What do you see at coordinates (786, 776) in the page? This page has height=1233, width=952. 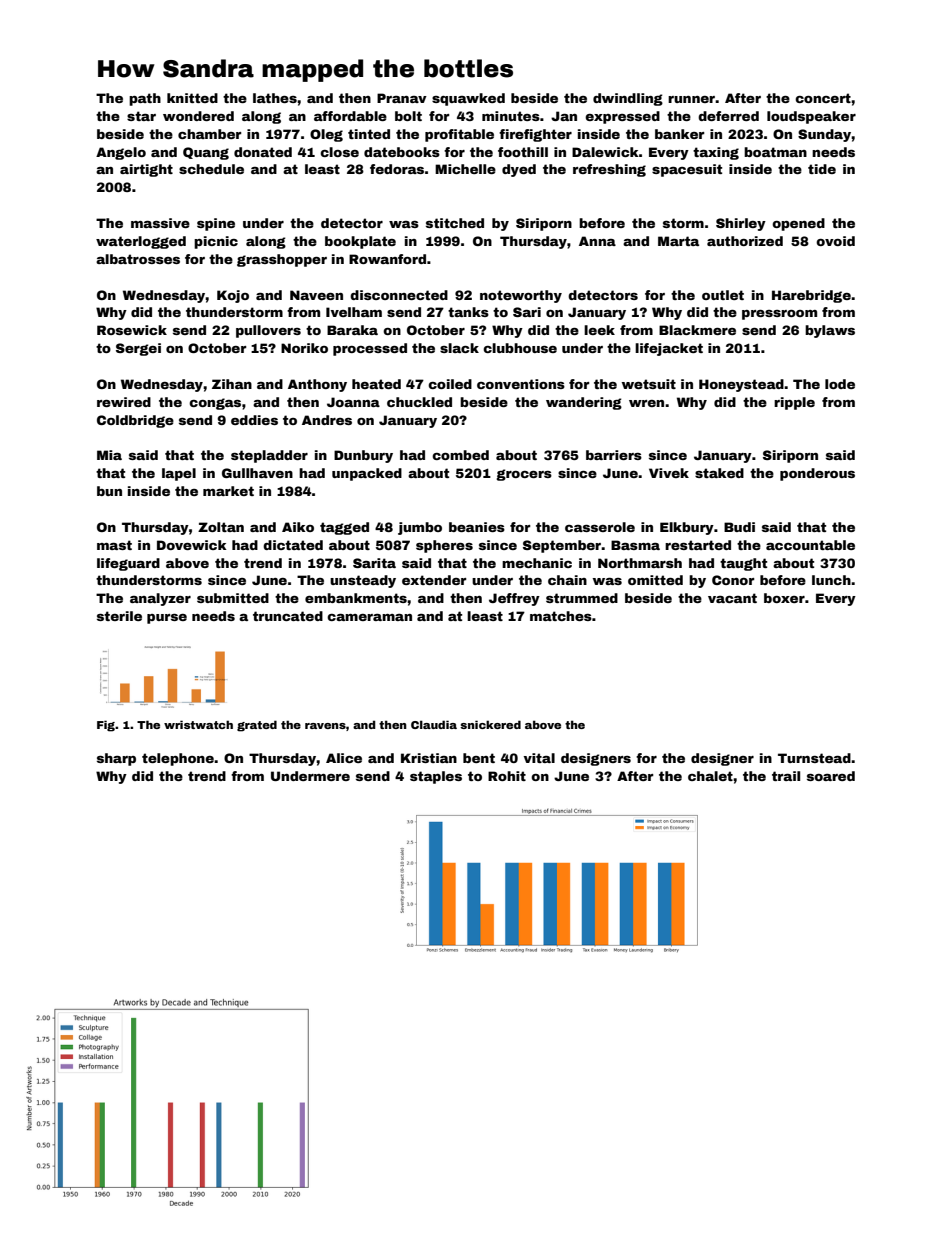 I see `trail` at bounding box center [786, 776].
